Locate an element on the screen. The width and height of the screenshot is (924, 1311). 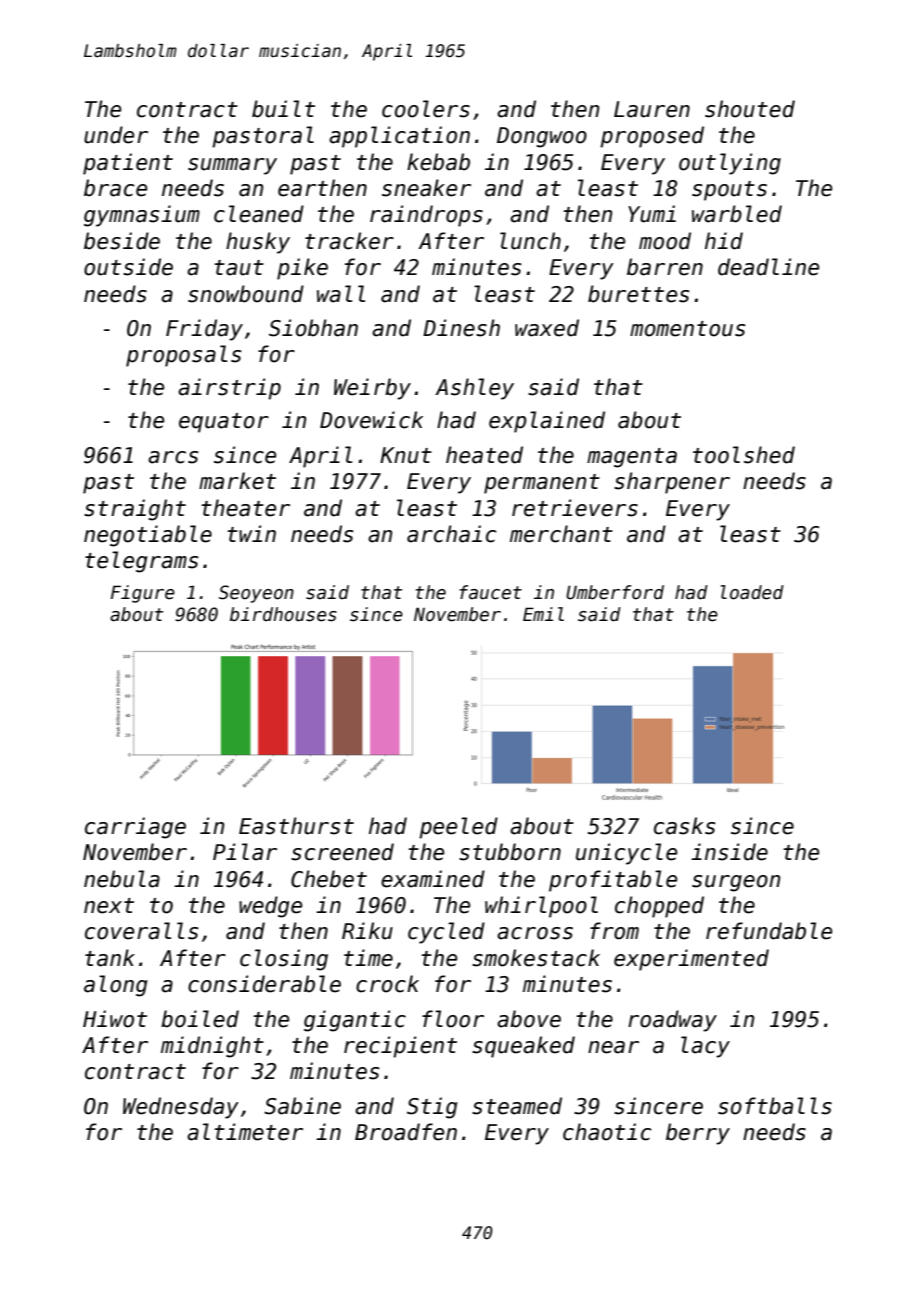
carriage is located at coordinates (135, 828).
